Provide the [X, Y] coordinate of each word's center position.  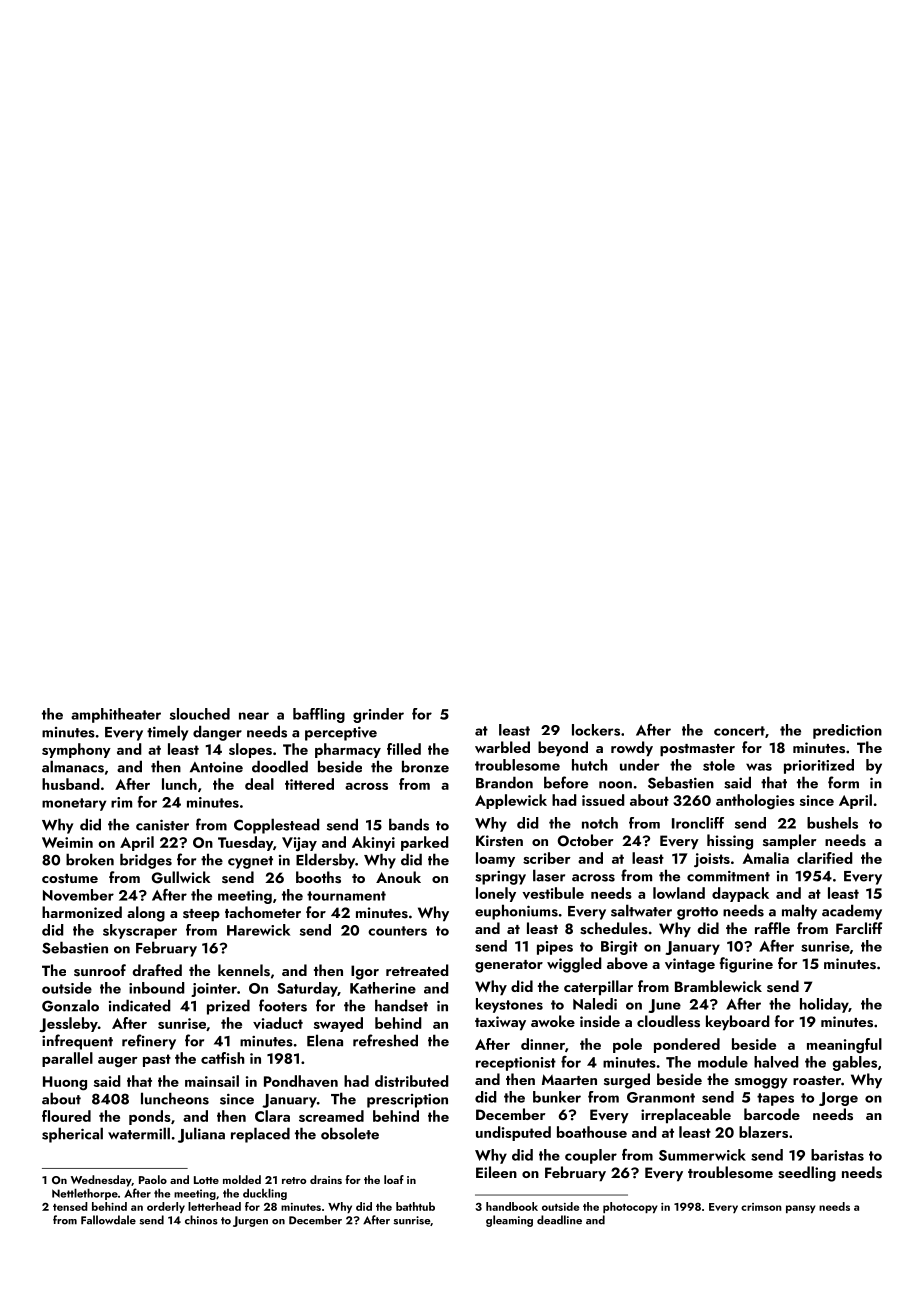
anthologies [755, 802]
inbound [157, 988]
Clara [272, 1116]
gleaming [509, 1221]
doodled [280, 766]
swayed [338, 1024]
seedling [807, 1174]
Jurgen [250, 1221]
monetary [74, 804]
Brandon [504, 782]
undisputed [513, 1133]
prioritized [819, 766]
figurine [746, 965]
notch [600, 823]
